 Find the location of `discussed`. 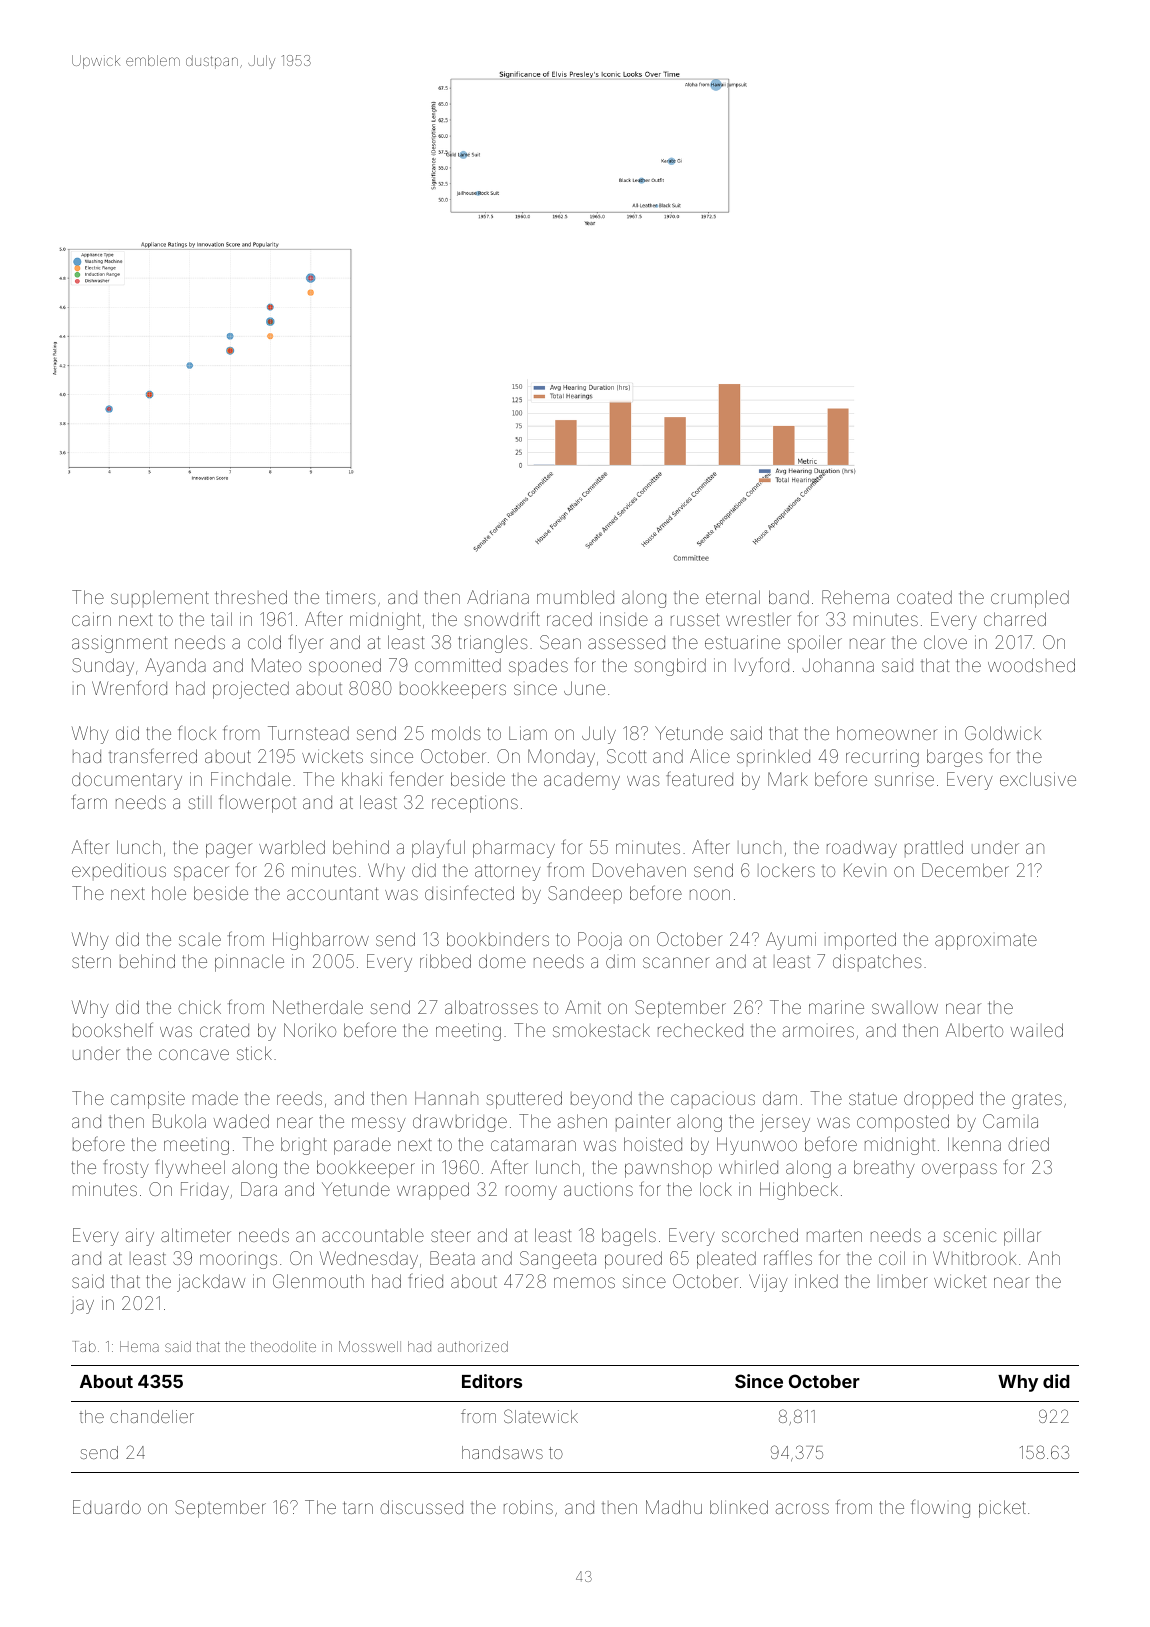

discussed is located at coordinates (421, 1507).
